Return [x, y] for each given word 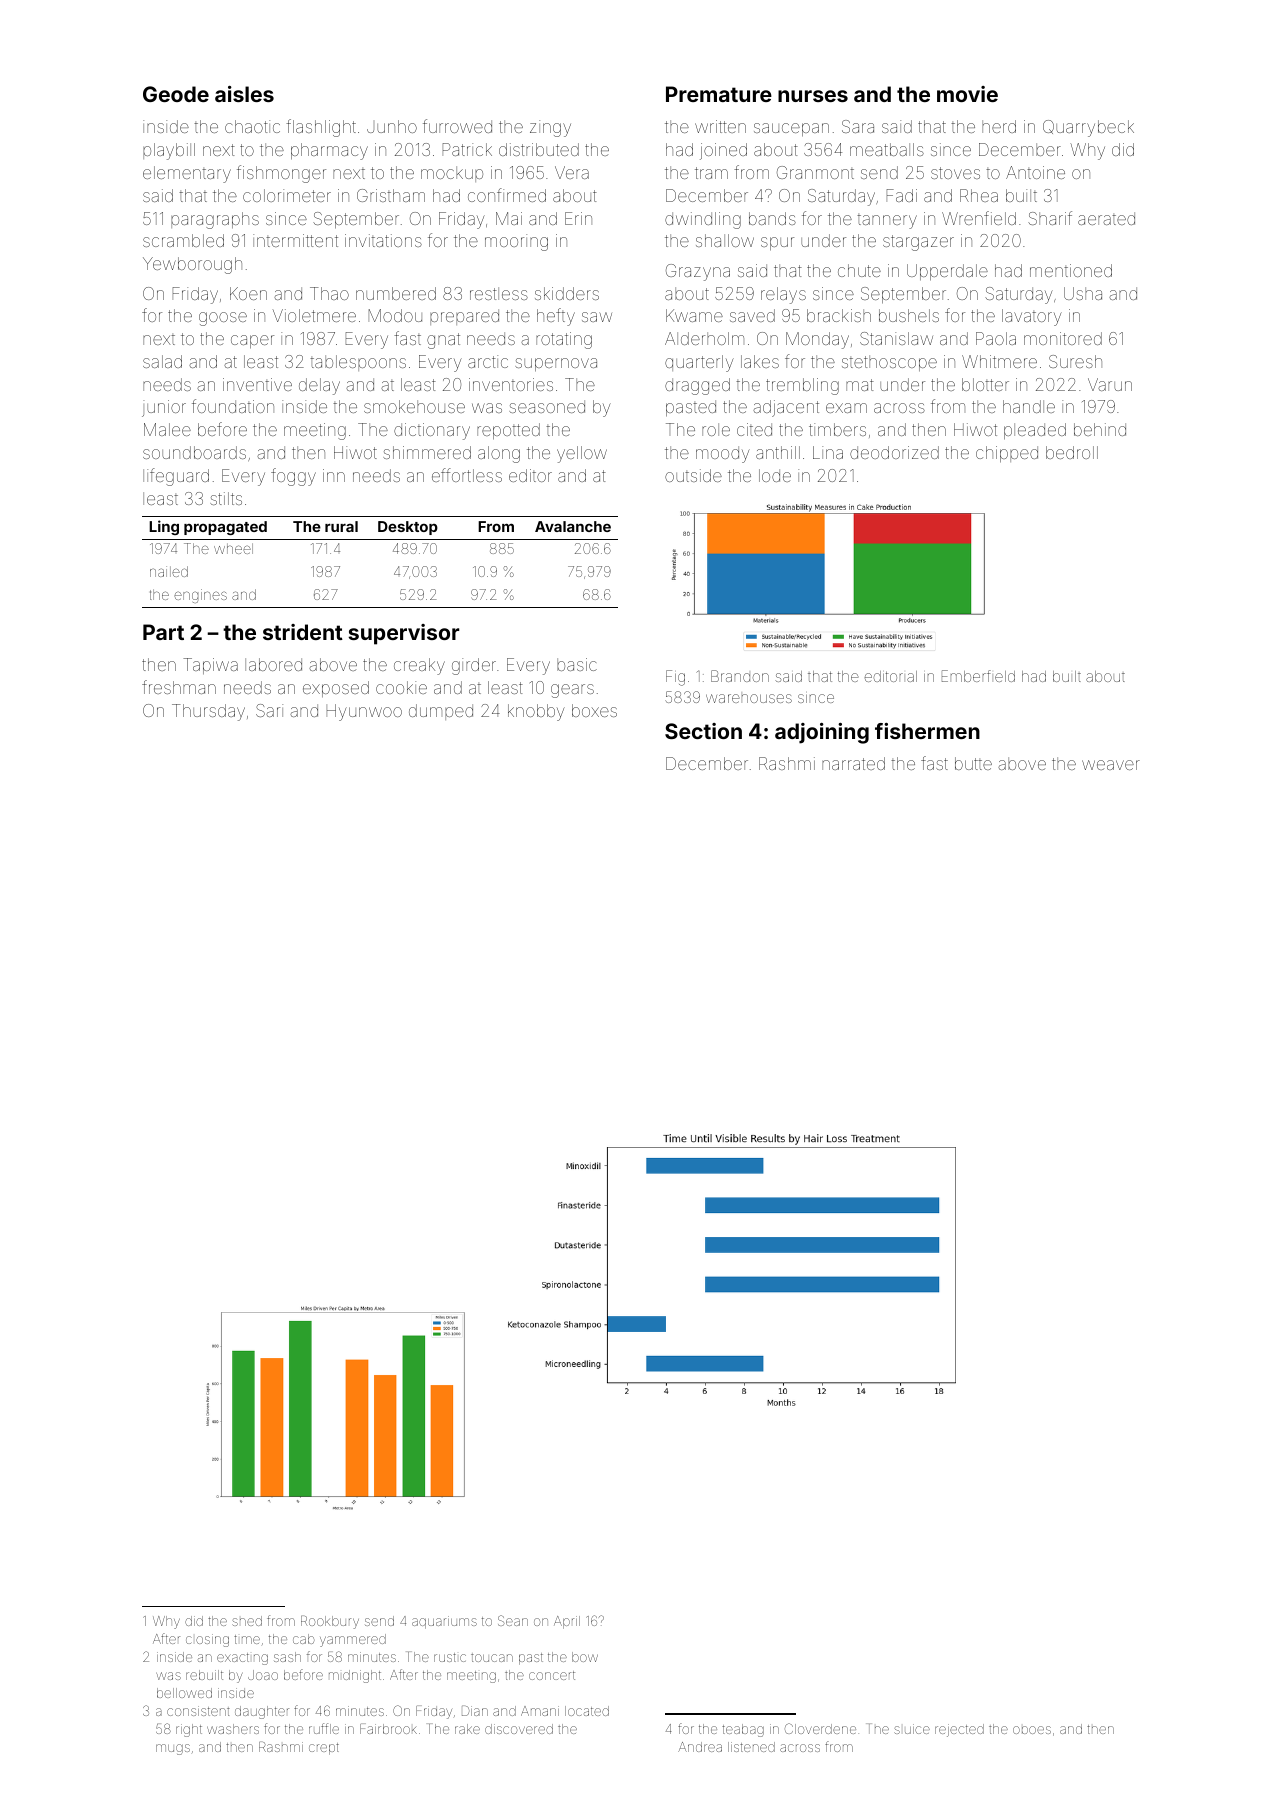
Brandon [740, 676]
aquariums [444, 1622]
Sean [513, 1620]
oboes [1032, 1730]
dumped [441, 712]
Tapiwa [210, 666]
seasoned [547, 406]
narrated [853, 763]
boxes [594, 710]
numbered [396, 293]
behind [1100, 429]
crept [324, 1749]
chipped [1007, 454]
